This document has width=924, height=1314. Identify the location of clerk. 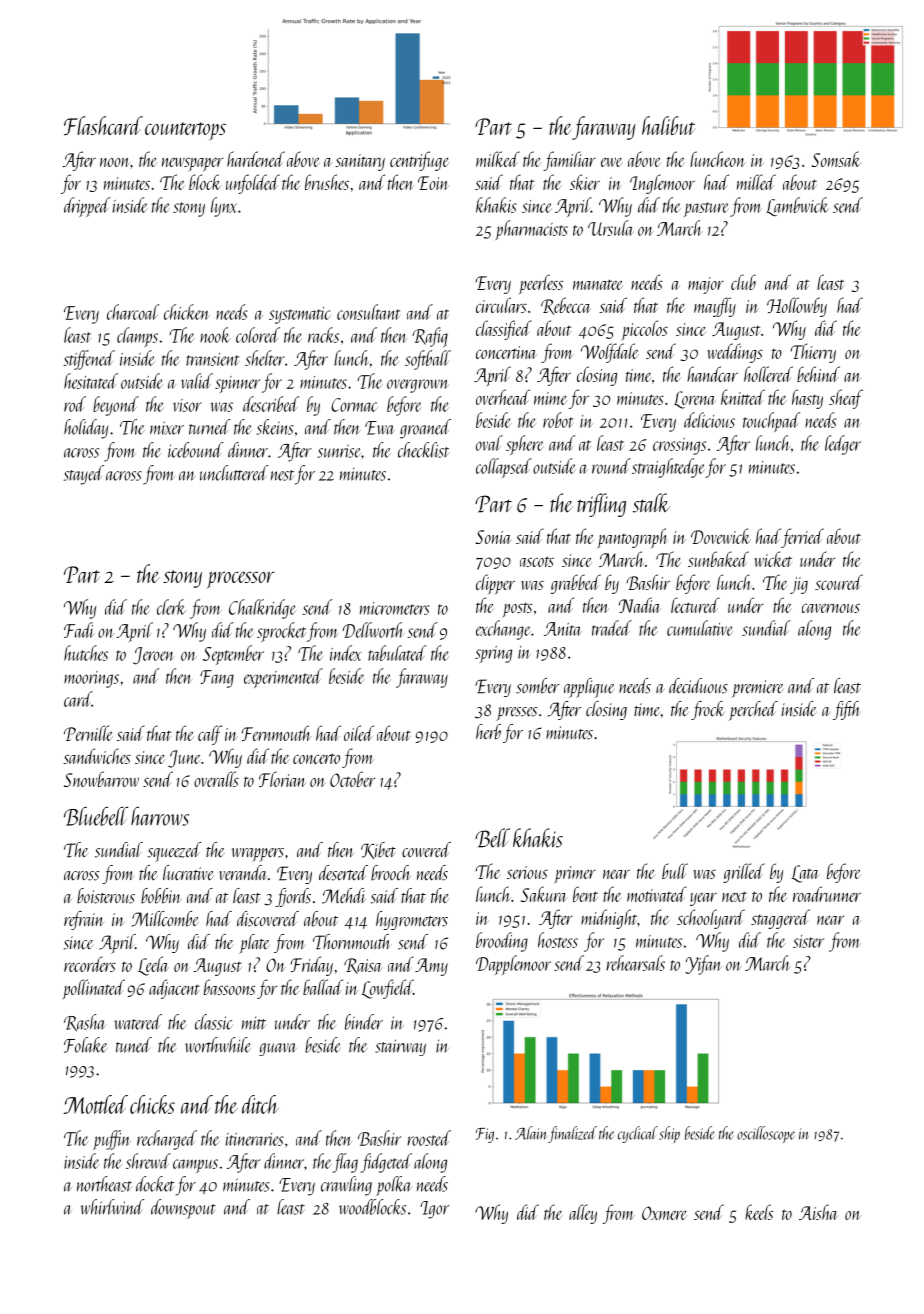
(171, 607).
